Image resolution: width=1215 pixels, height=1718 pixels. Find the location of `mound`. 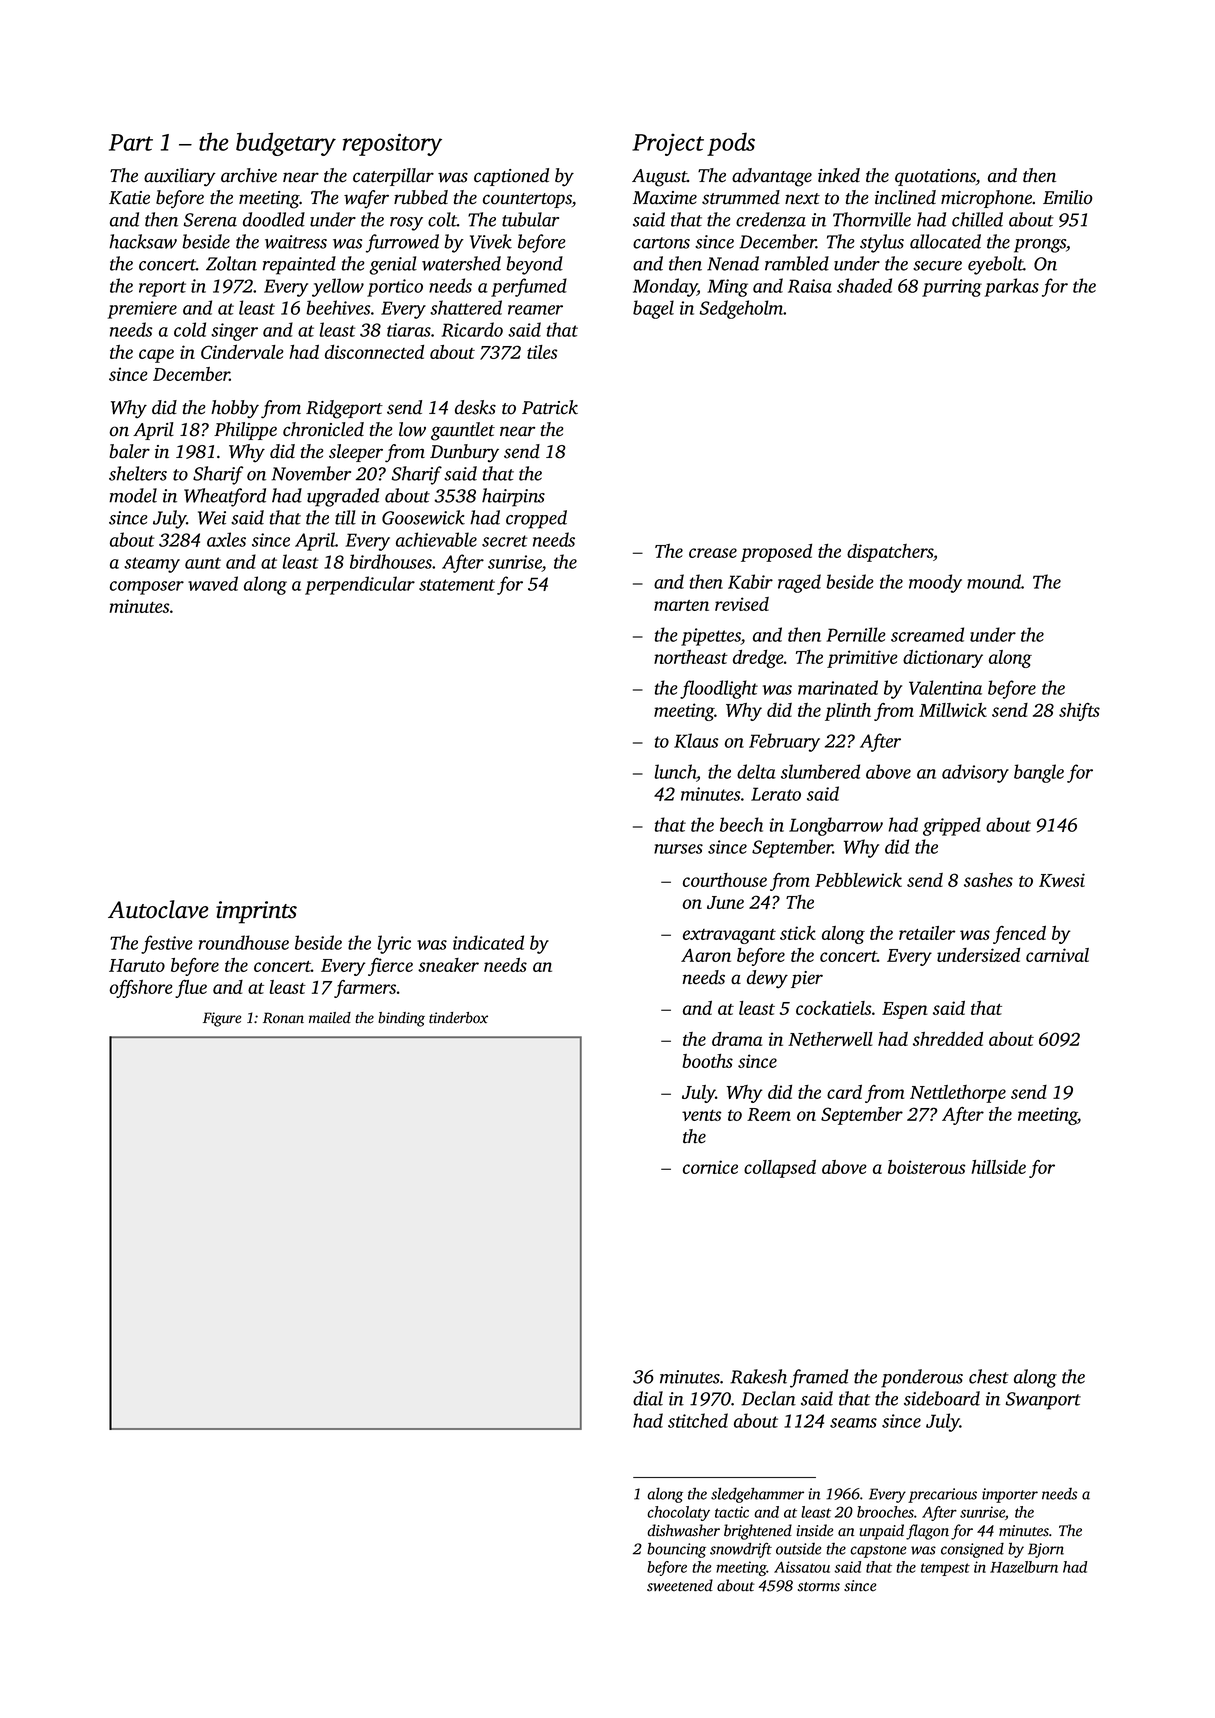

mound is located at coordinates (994, 581).
